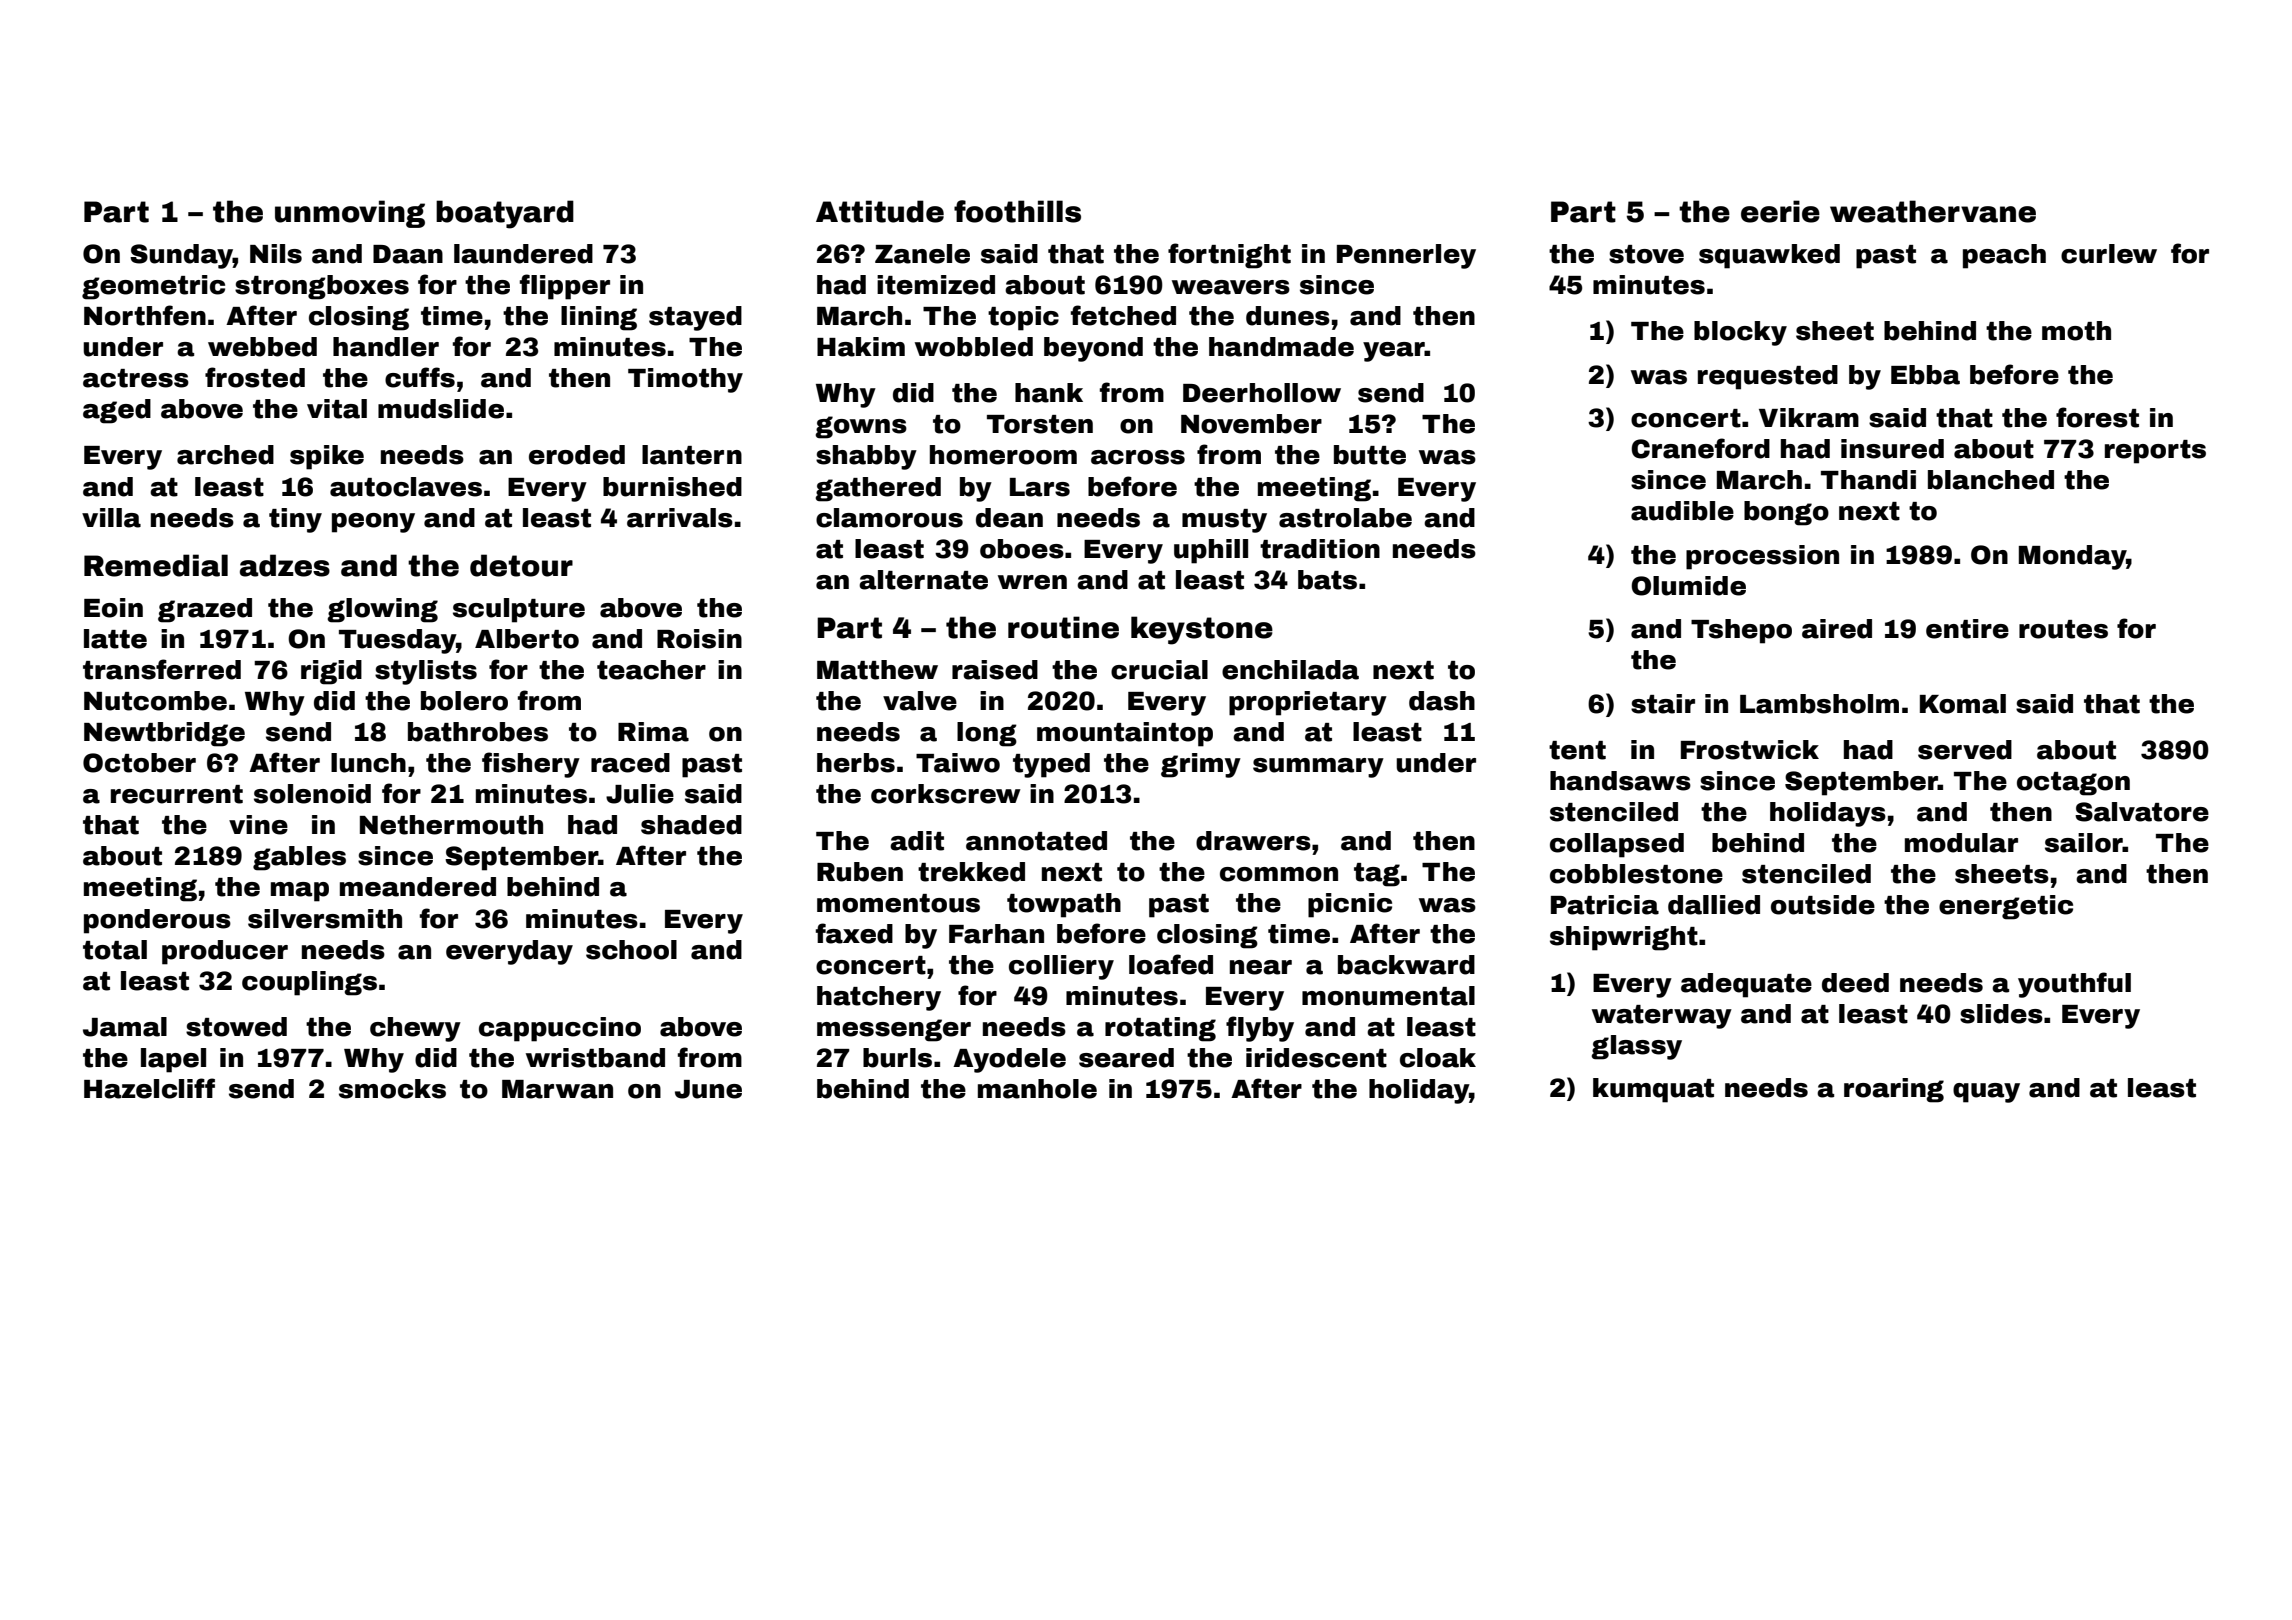 The width and height of the document is (2292, 1620). Describe the element at coordinates (2109, 254) in the document. I see `curlew` at that location.
